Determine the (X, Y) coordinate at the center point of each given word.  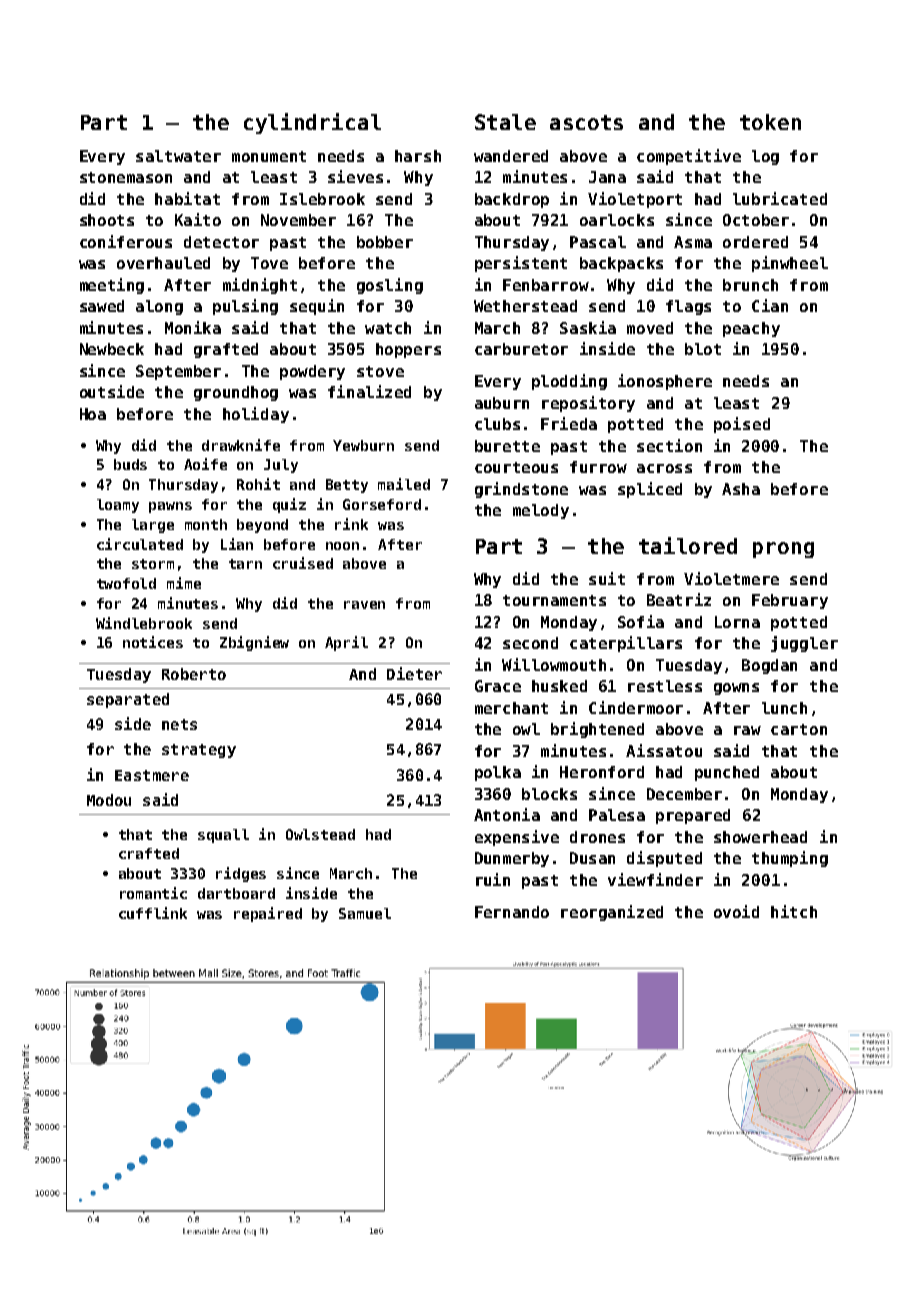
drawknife (241, 445)
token (770, 122)
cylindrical (312, 123)
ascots (586, 122)
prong (783, 550)
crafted (149, 853)
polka (498, 773)
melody (541, 511)
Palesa (617, 815)
